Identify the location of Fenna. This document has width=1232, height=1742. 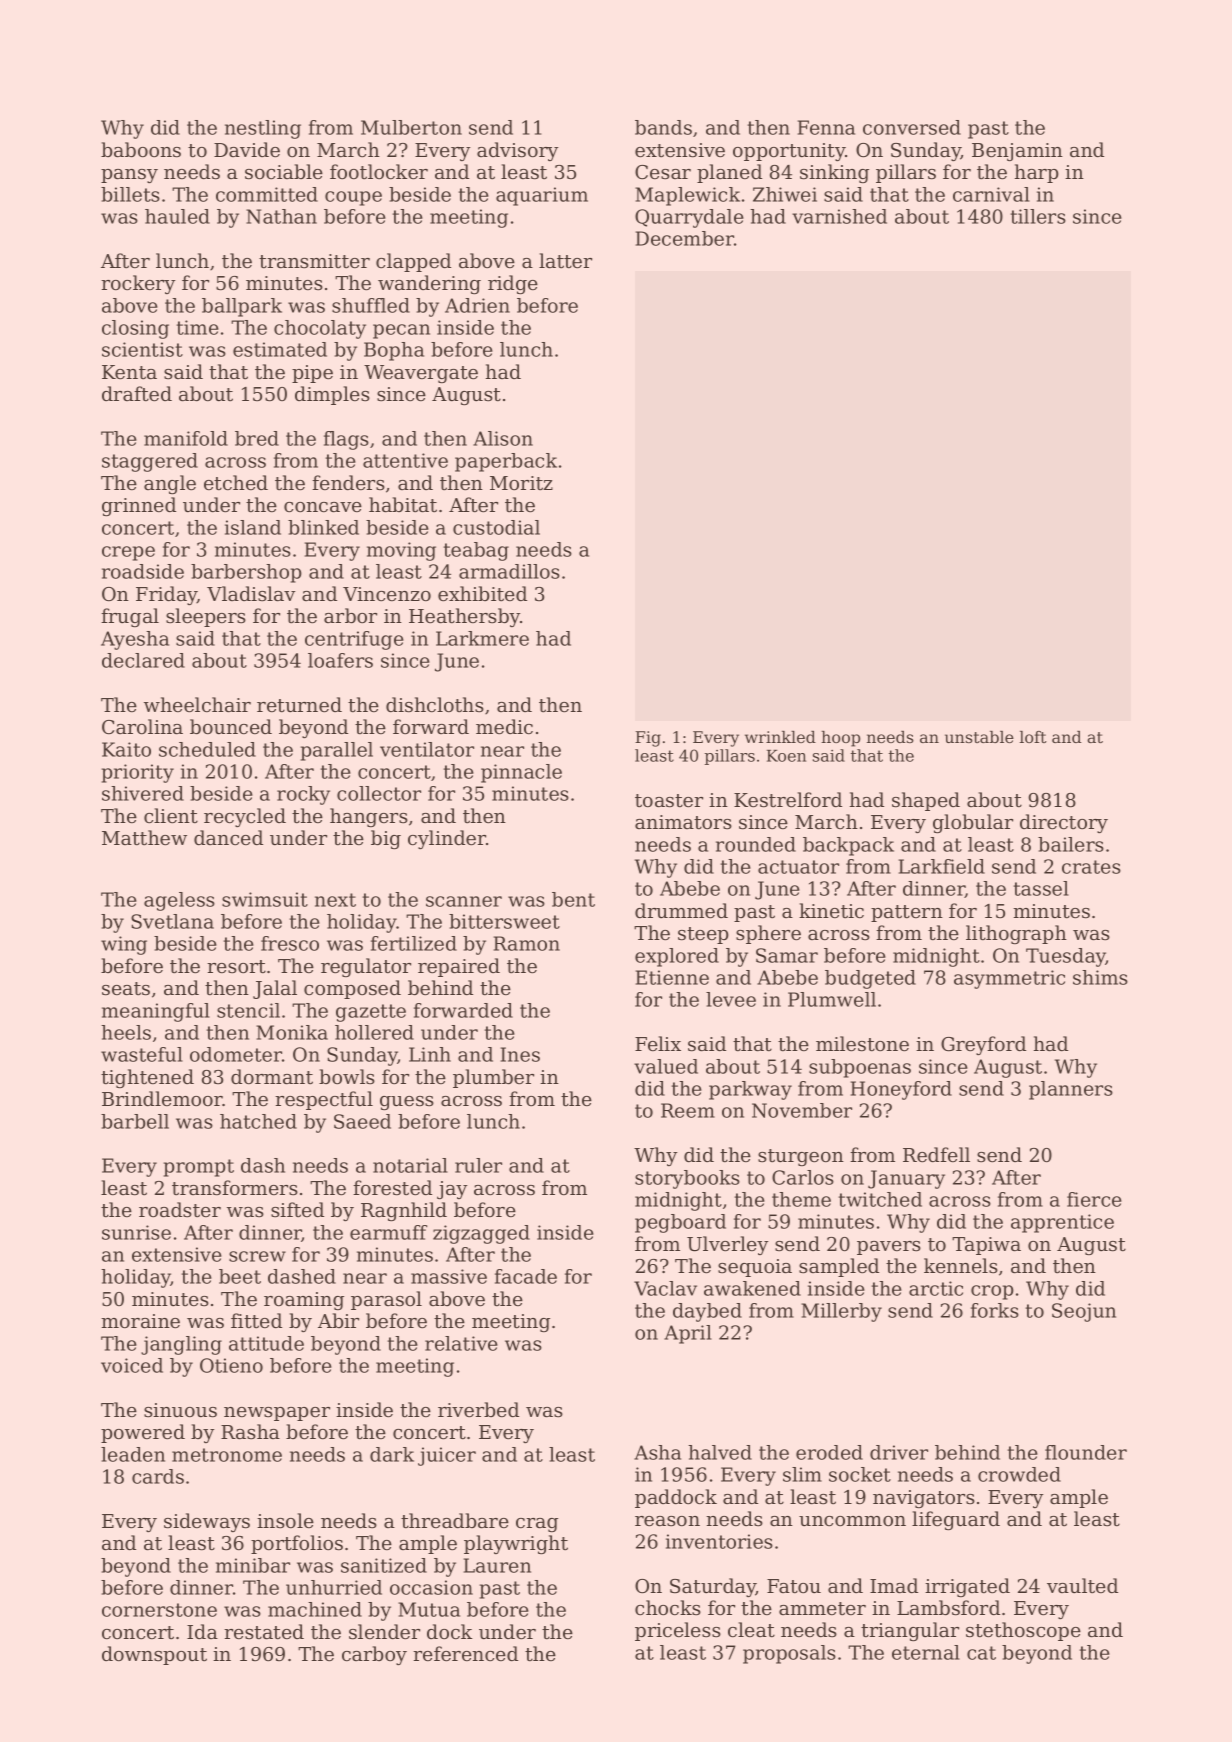
(826, 127).
